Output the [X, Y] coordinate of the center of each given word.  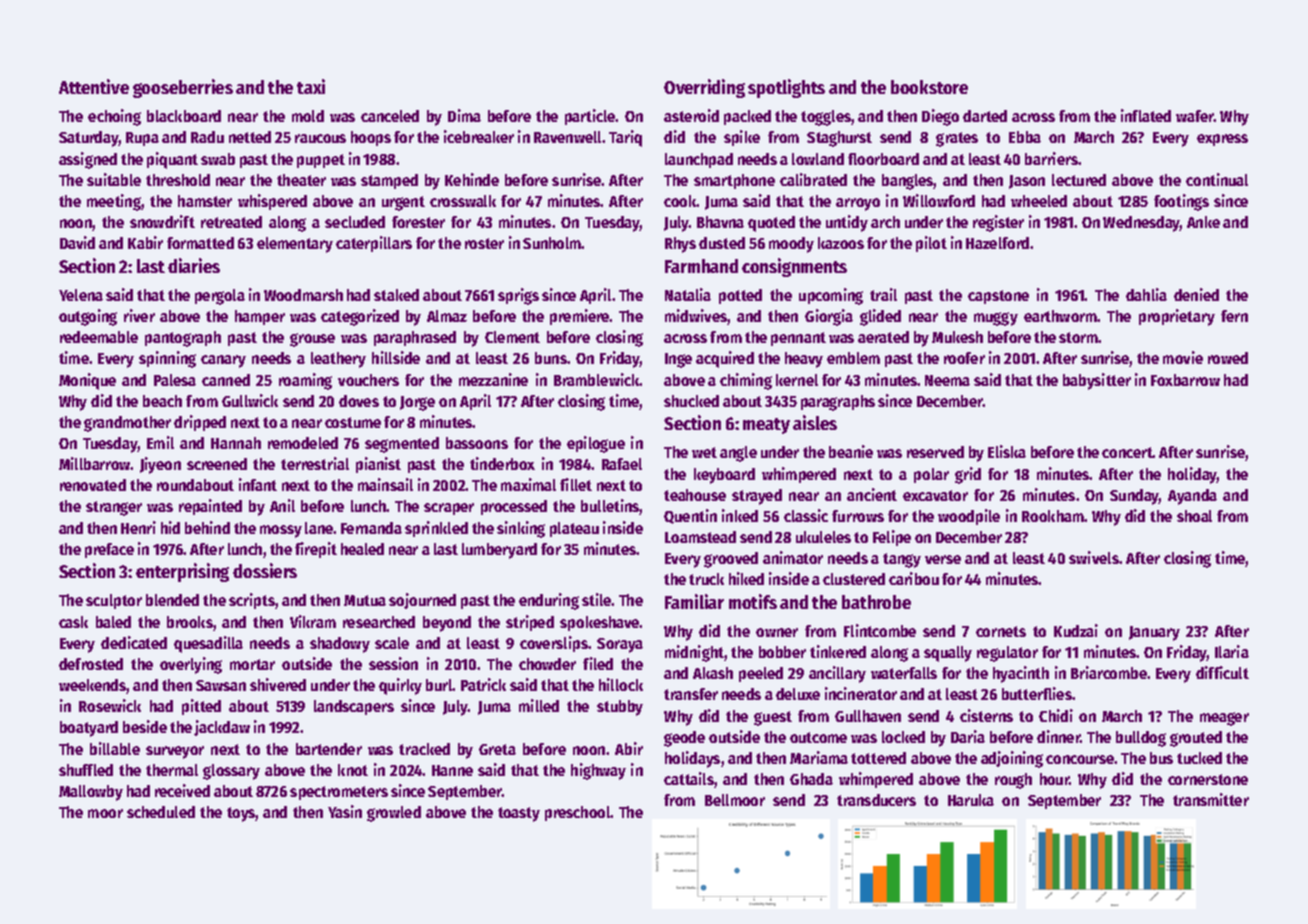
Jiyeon [160, 465]
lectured [1079, 180]
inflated [1146, 115]
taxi [311, 86]
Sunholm [552, 243]
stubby [620, 708]
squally [948, 654]
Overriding [704, 88]
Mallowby [91, 793]
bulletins [610, 507]
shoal [1194, 516]
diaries [194, 265]
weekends [93, 686]
